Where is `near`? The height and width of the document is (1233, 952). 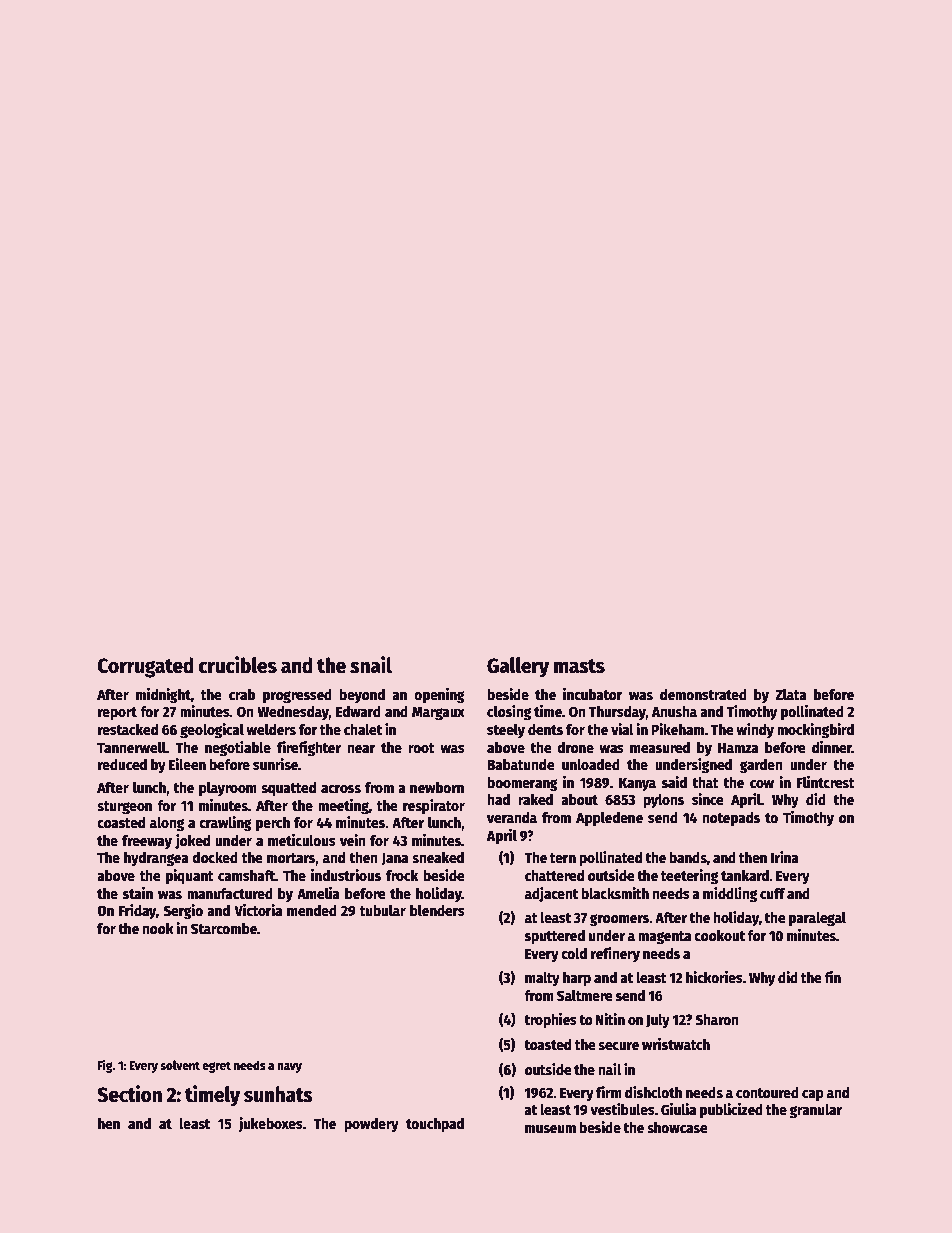 near is located at coordinates (361, 749).
